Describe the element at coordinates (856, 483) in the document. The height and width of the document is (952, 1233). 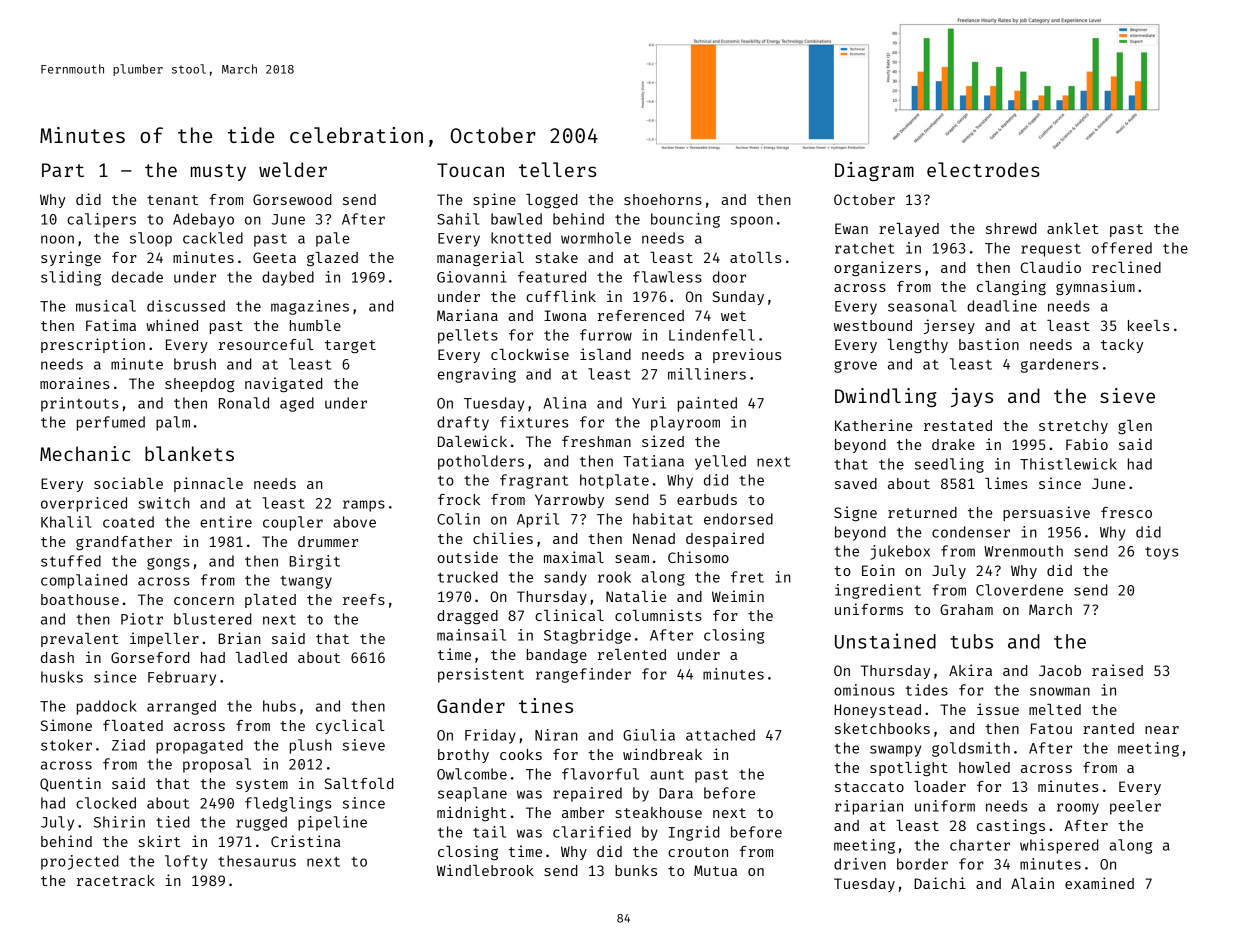
I see `saved` at that location.
